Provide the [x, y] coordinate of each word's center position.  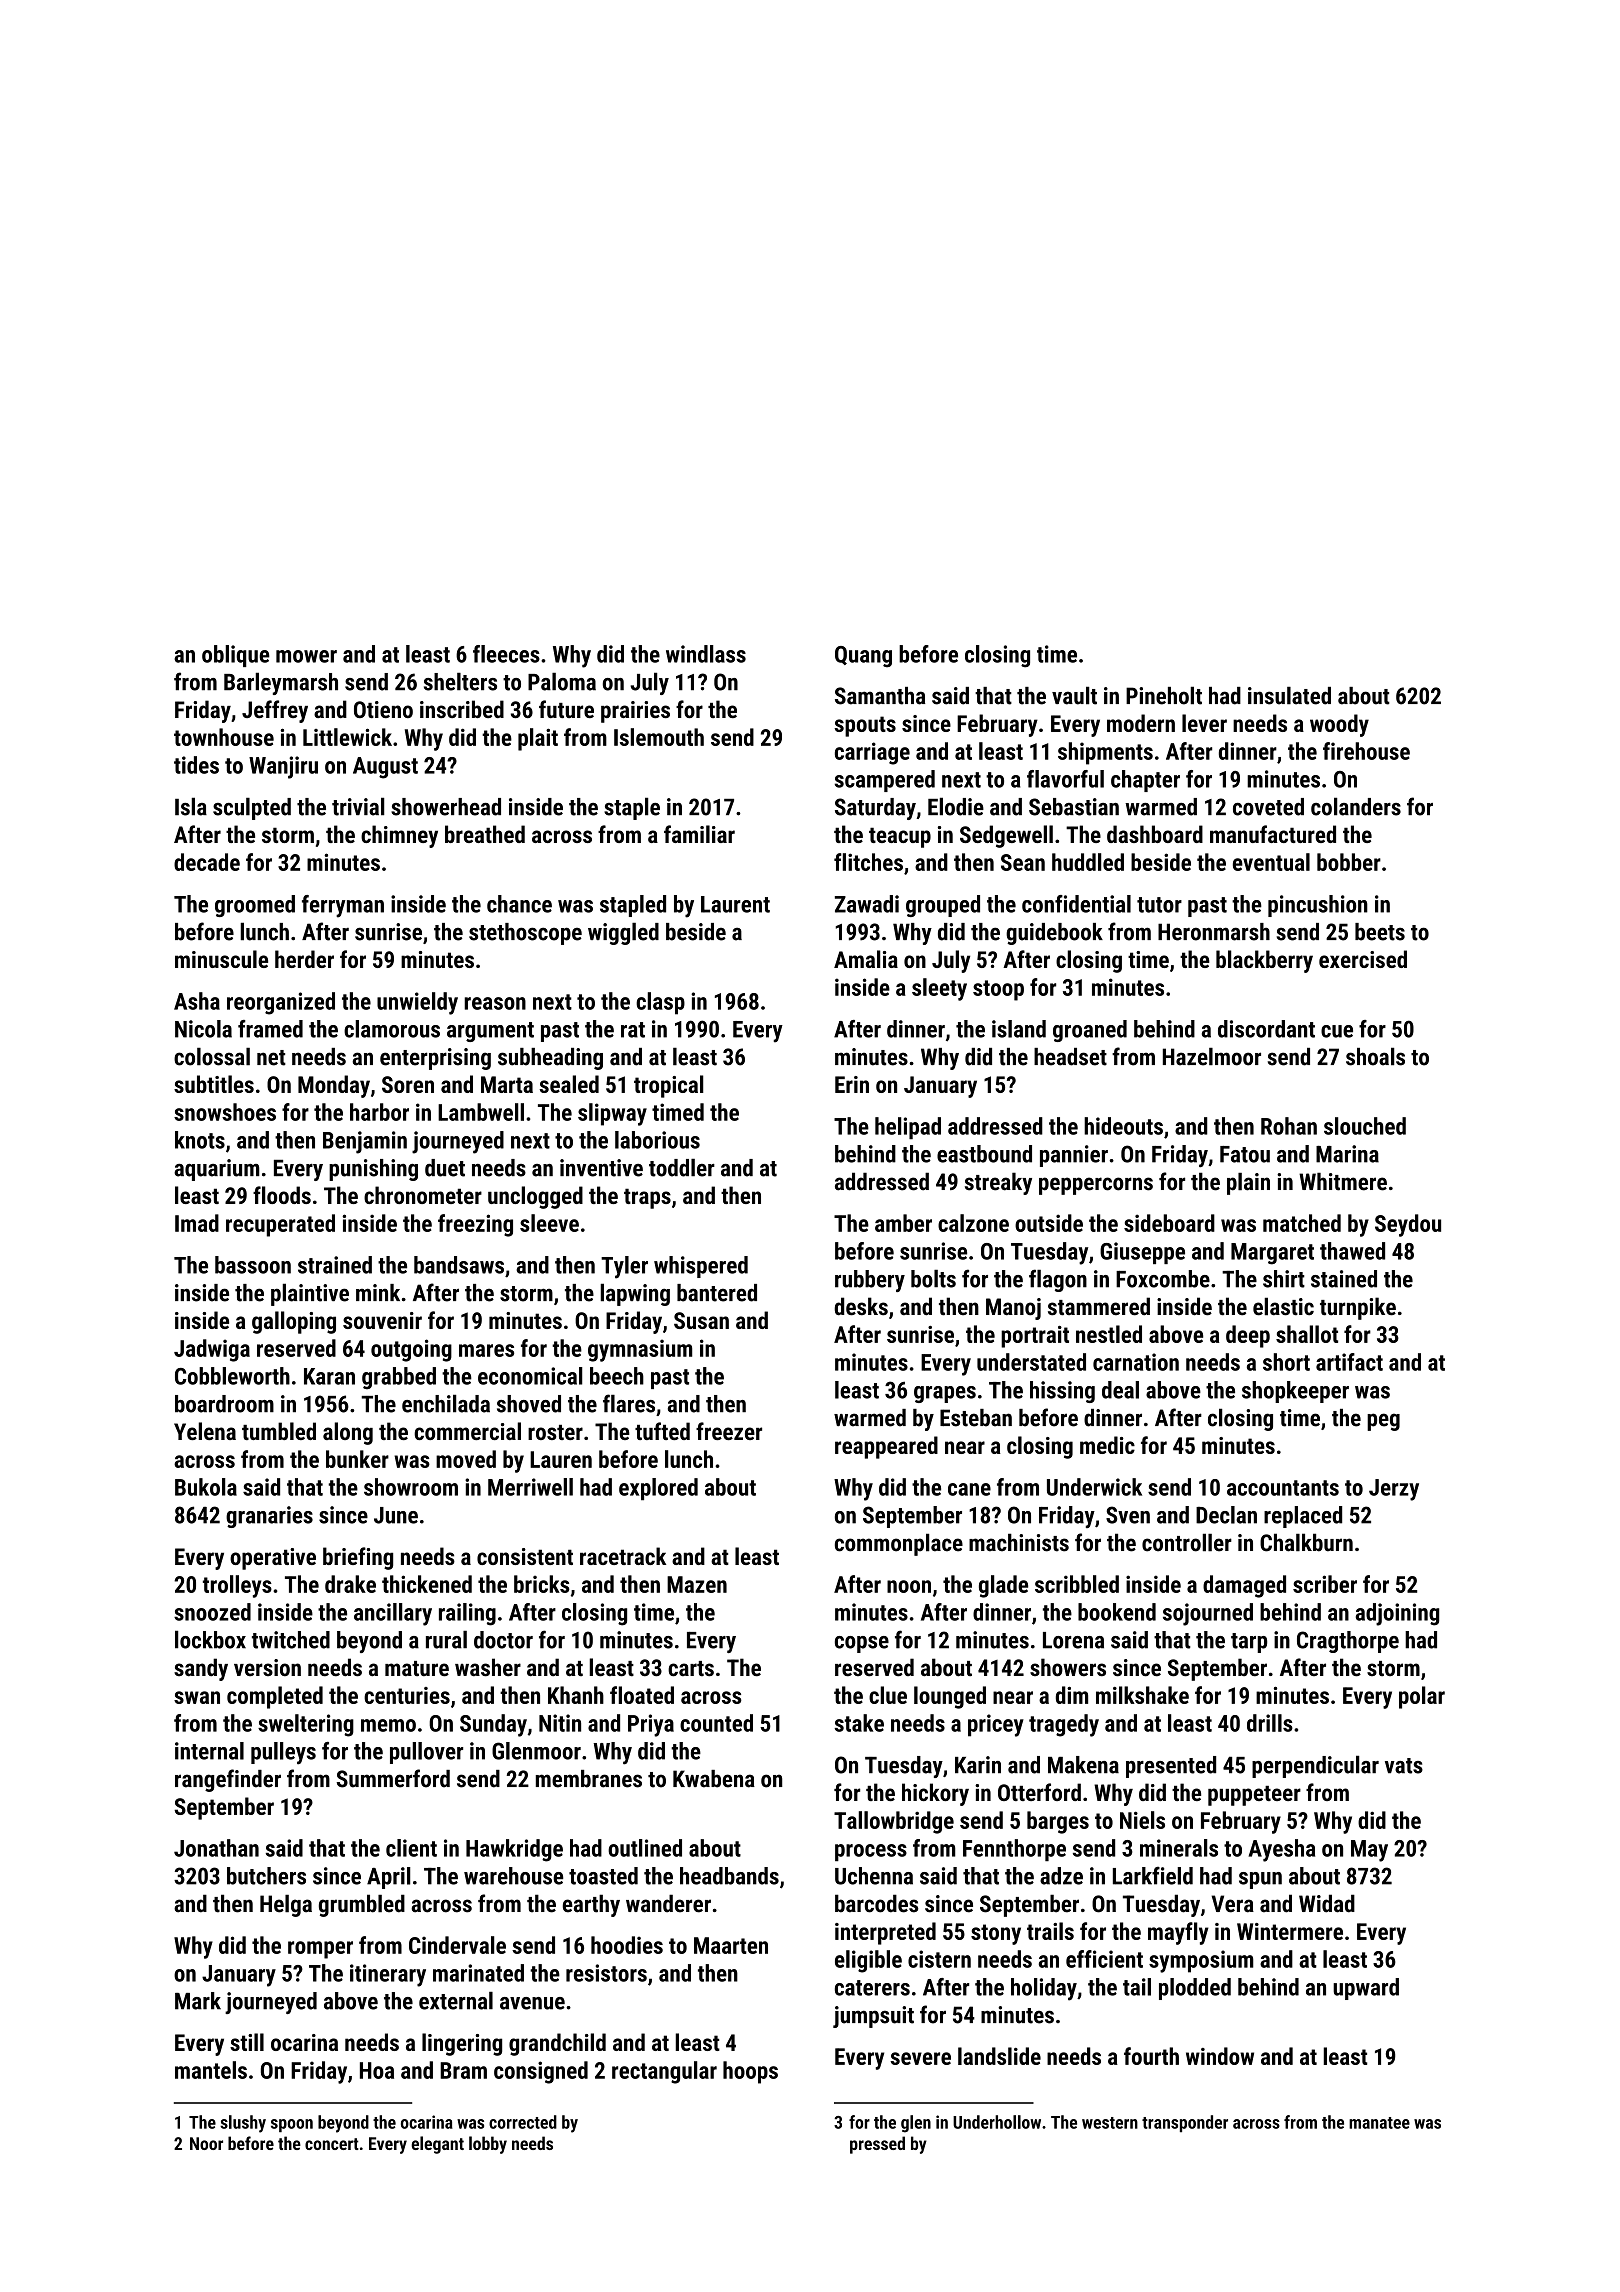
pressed [877, 2145]
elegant [437, 2145]
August [385, 768]
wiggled [623, 933]
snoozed [212, 1612]
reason [495, 1003]
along [348, 1433]
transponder [1185, 2124]
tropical [669, 1086]
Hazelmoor [1212, 1056]
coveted [1268, 807]
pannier [1074, 1156]
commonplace [899, 1544]
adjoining [1397, 1614]
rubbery [870, 1281]
